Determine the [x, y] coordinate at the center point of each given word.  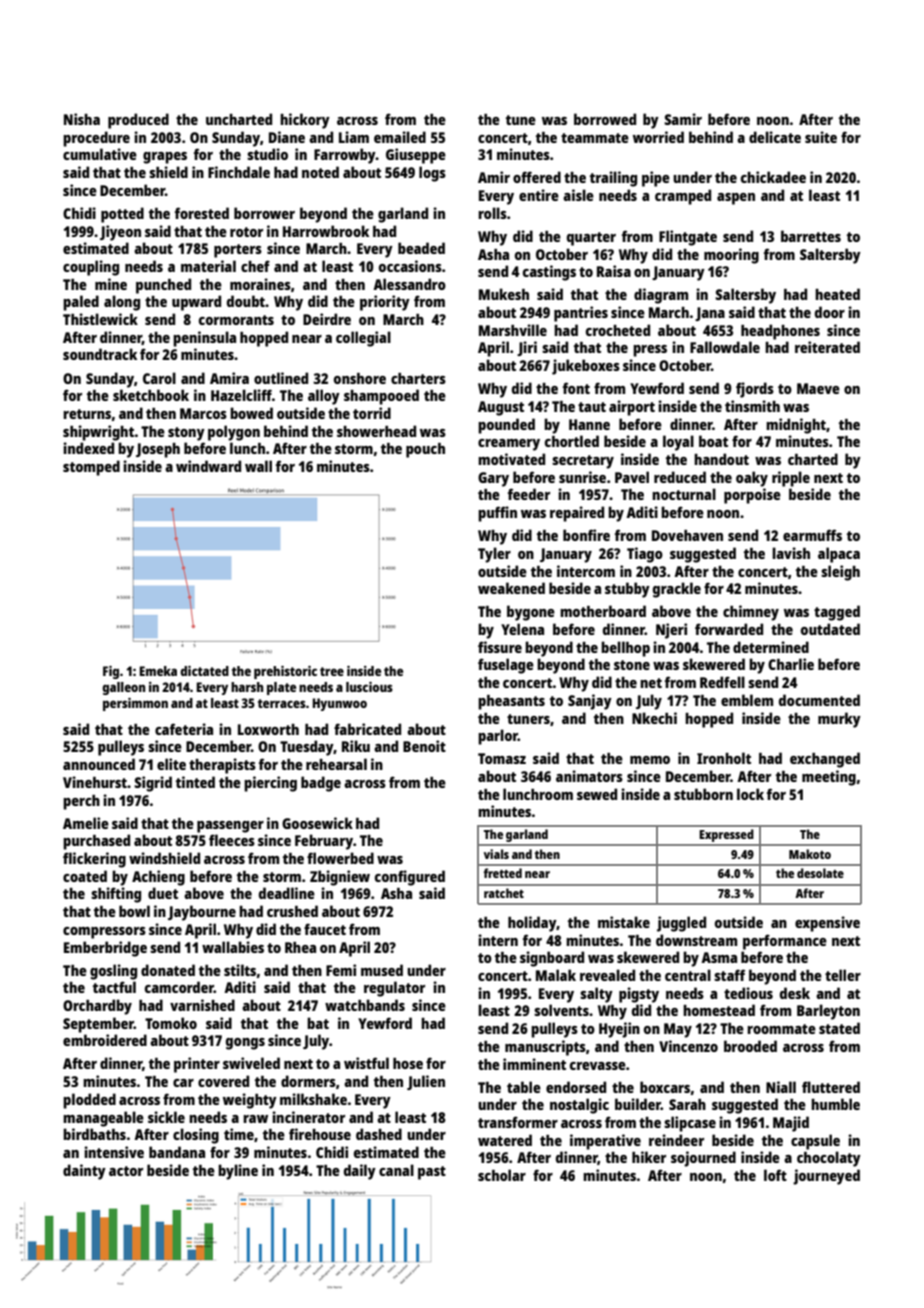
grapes [165, 158]
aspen [736, 199]
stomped [91, 468]
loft [775, 1175]
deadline [287, 893]
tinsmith [752, 406]
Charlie [791, 664]
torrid [372, 413]
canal [396, 1170]
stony [186, 434]
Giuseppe [416, 156]
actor [126, 1171]
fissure [500, 647]
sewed [597, 794]
